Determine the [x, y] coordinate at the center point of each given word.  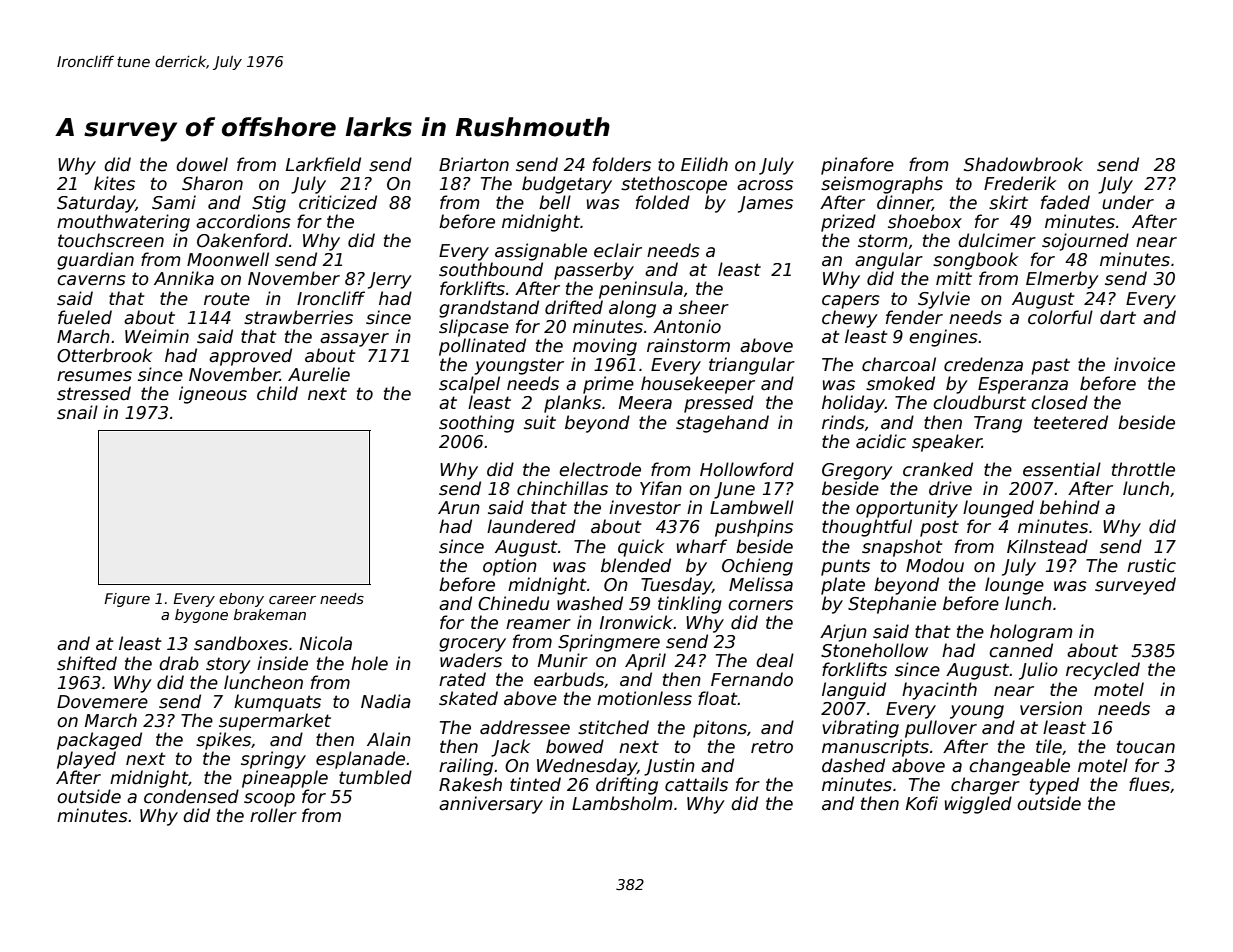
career [292, 600]
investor [645, 507]
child [277, 393]
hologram [1031, 633]
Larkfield [323, 164]
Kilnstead [1047, 546]
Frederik [1020, 183]
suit [540, 422]
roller [273, 815]
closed [1059, 402]
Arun [459, 507]
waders [471, 660]
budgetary [567, 185]
